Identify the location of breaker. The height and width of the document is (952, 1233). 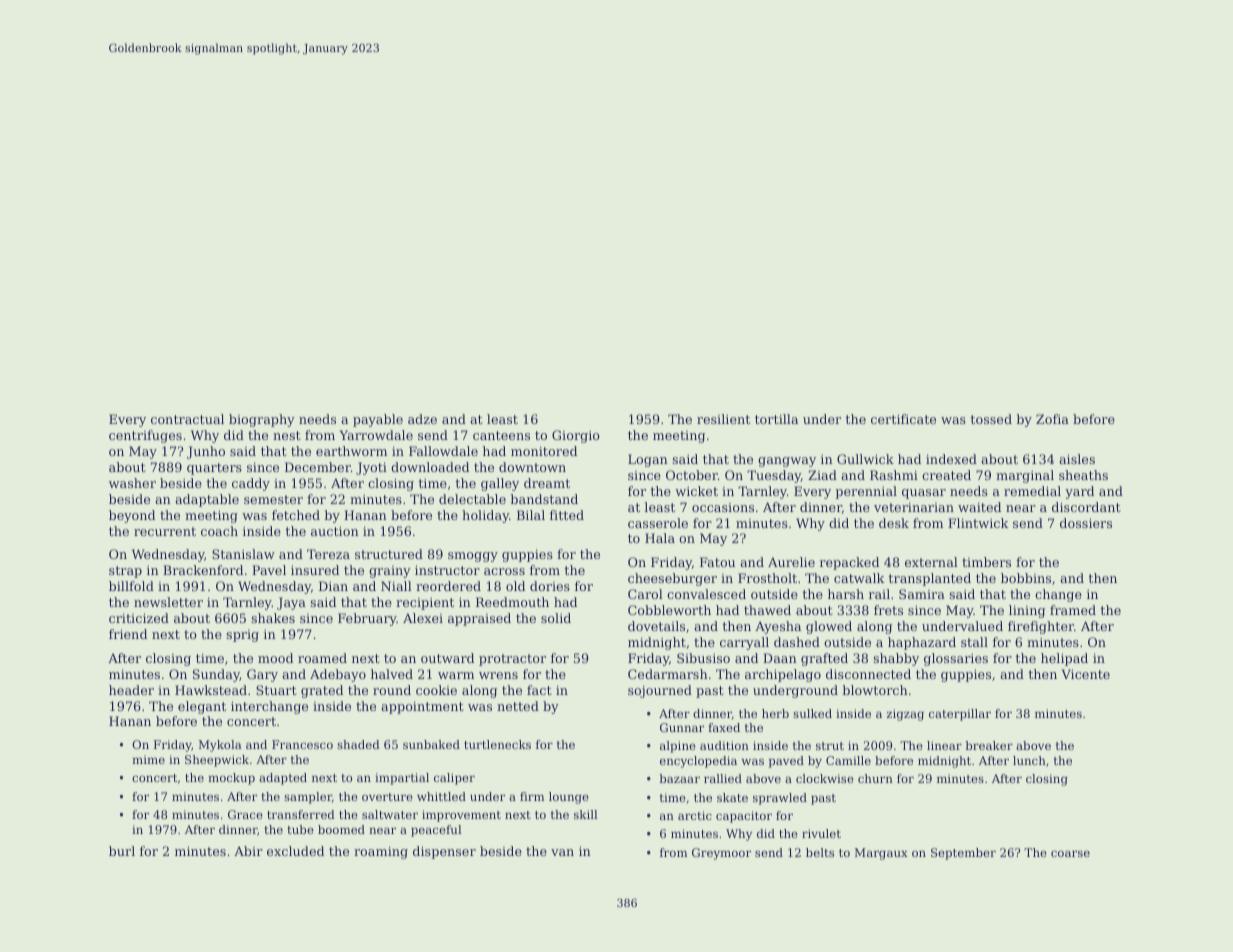
(989, 745).
